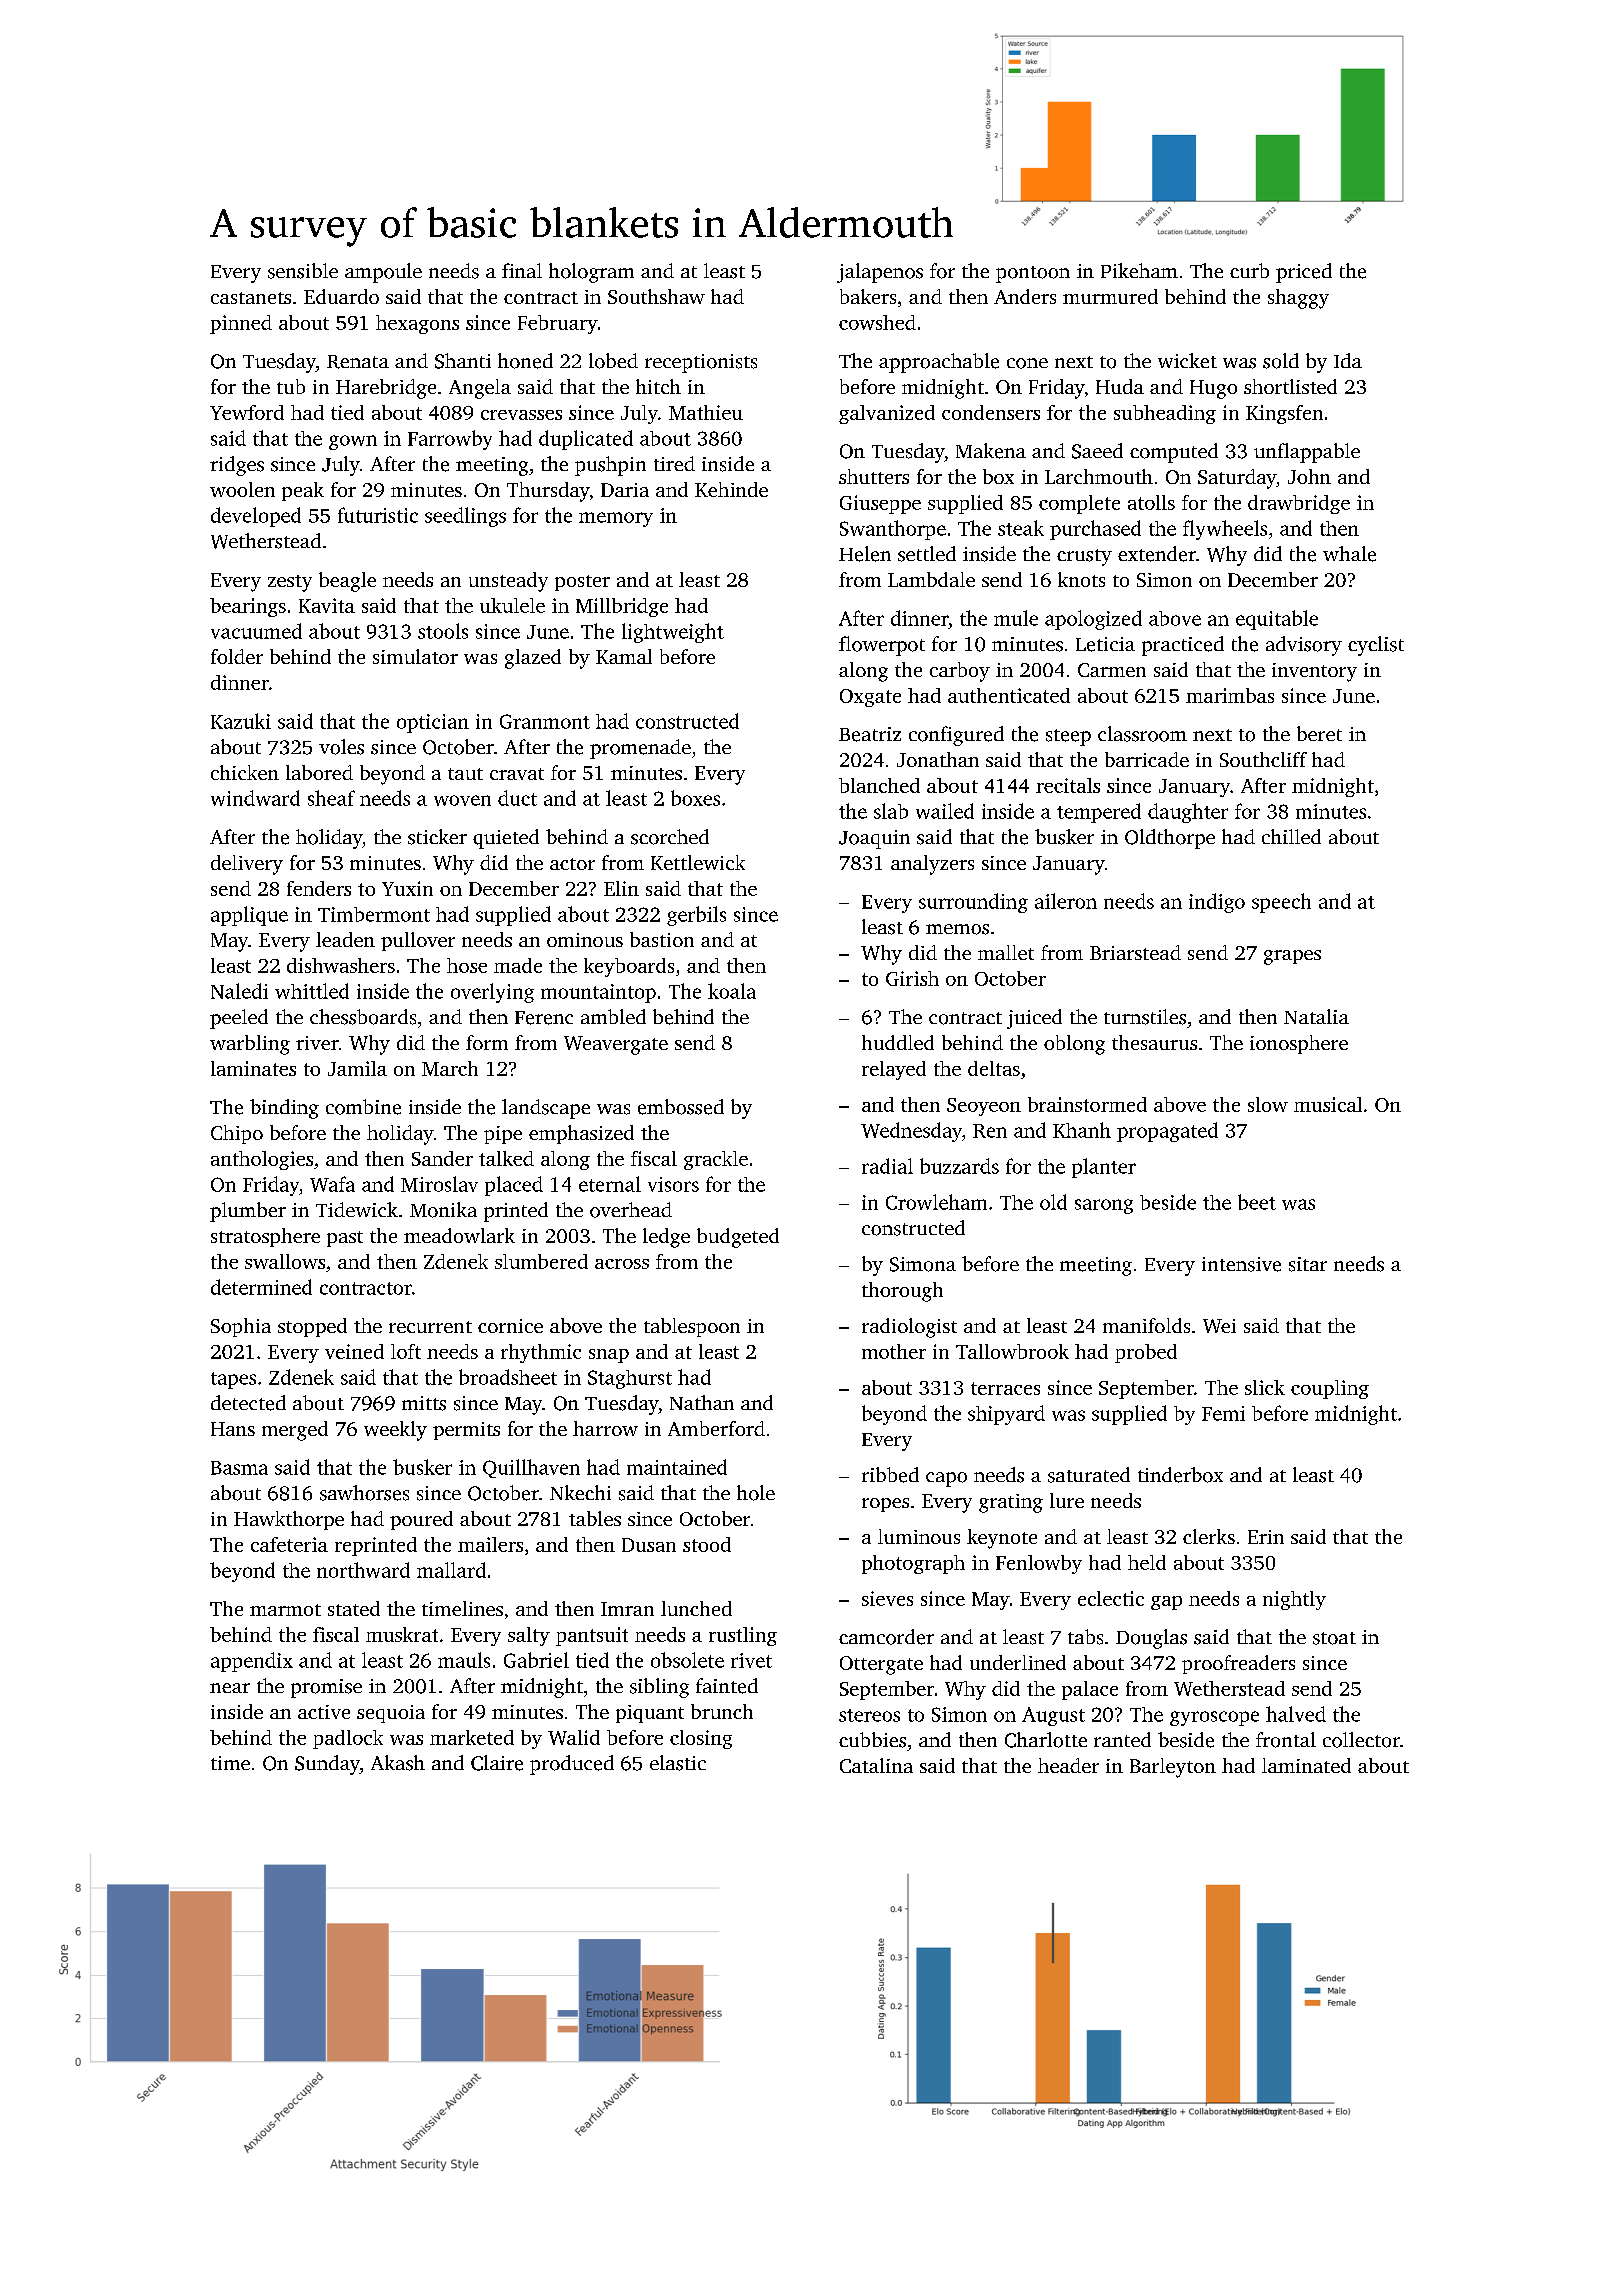 This page has width=1620, height=2292. What do you see at coordinates (1142, 734) in the page?
I see `classroom` at bounding box center [1142, 734].
